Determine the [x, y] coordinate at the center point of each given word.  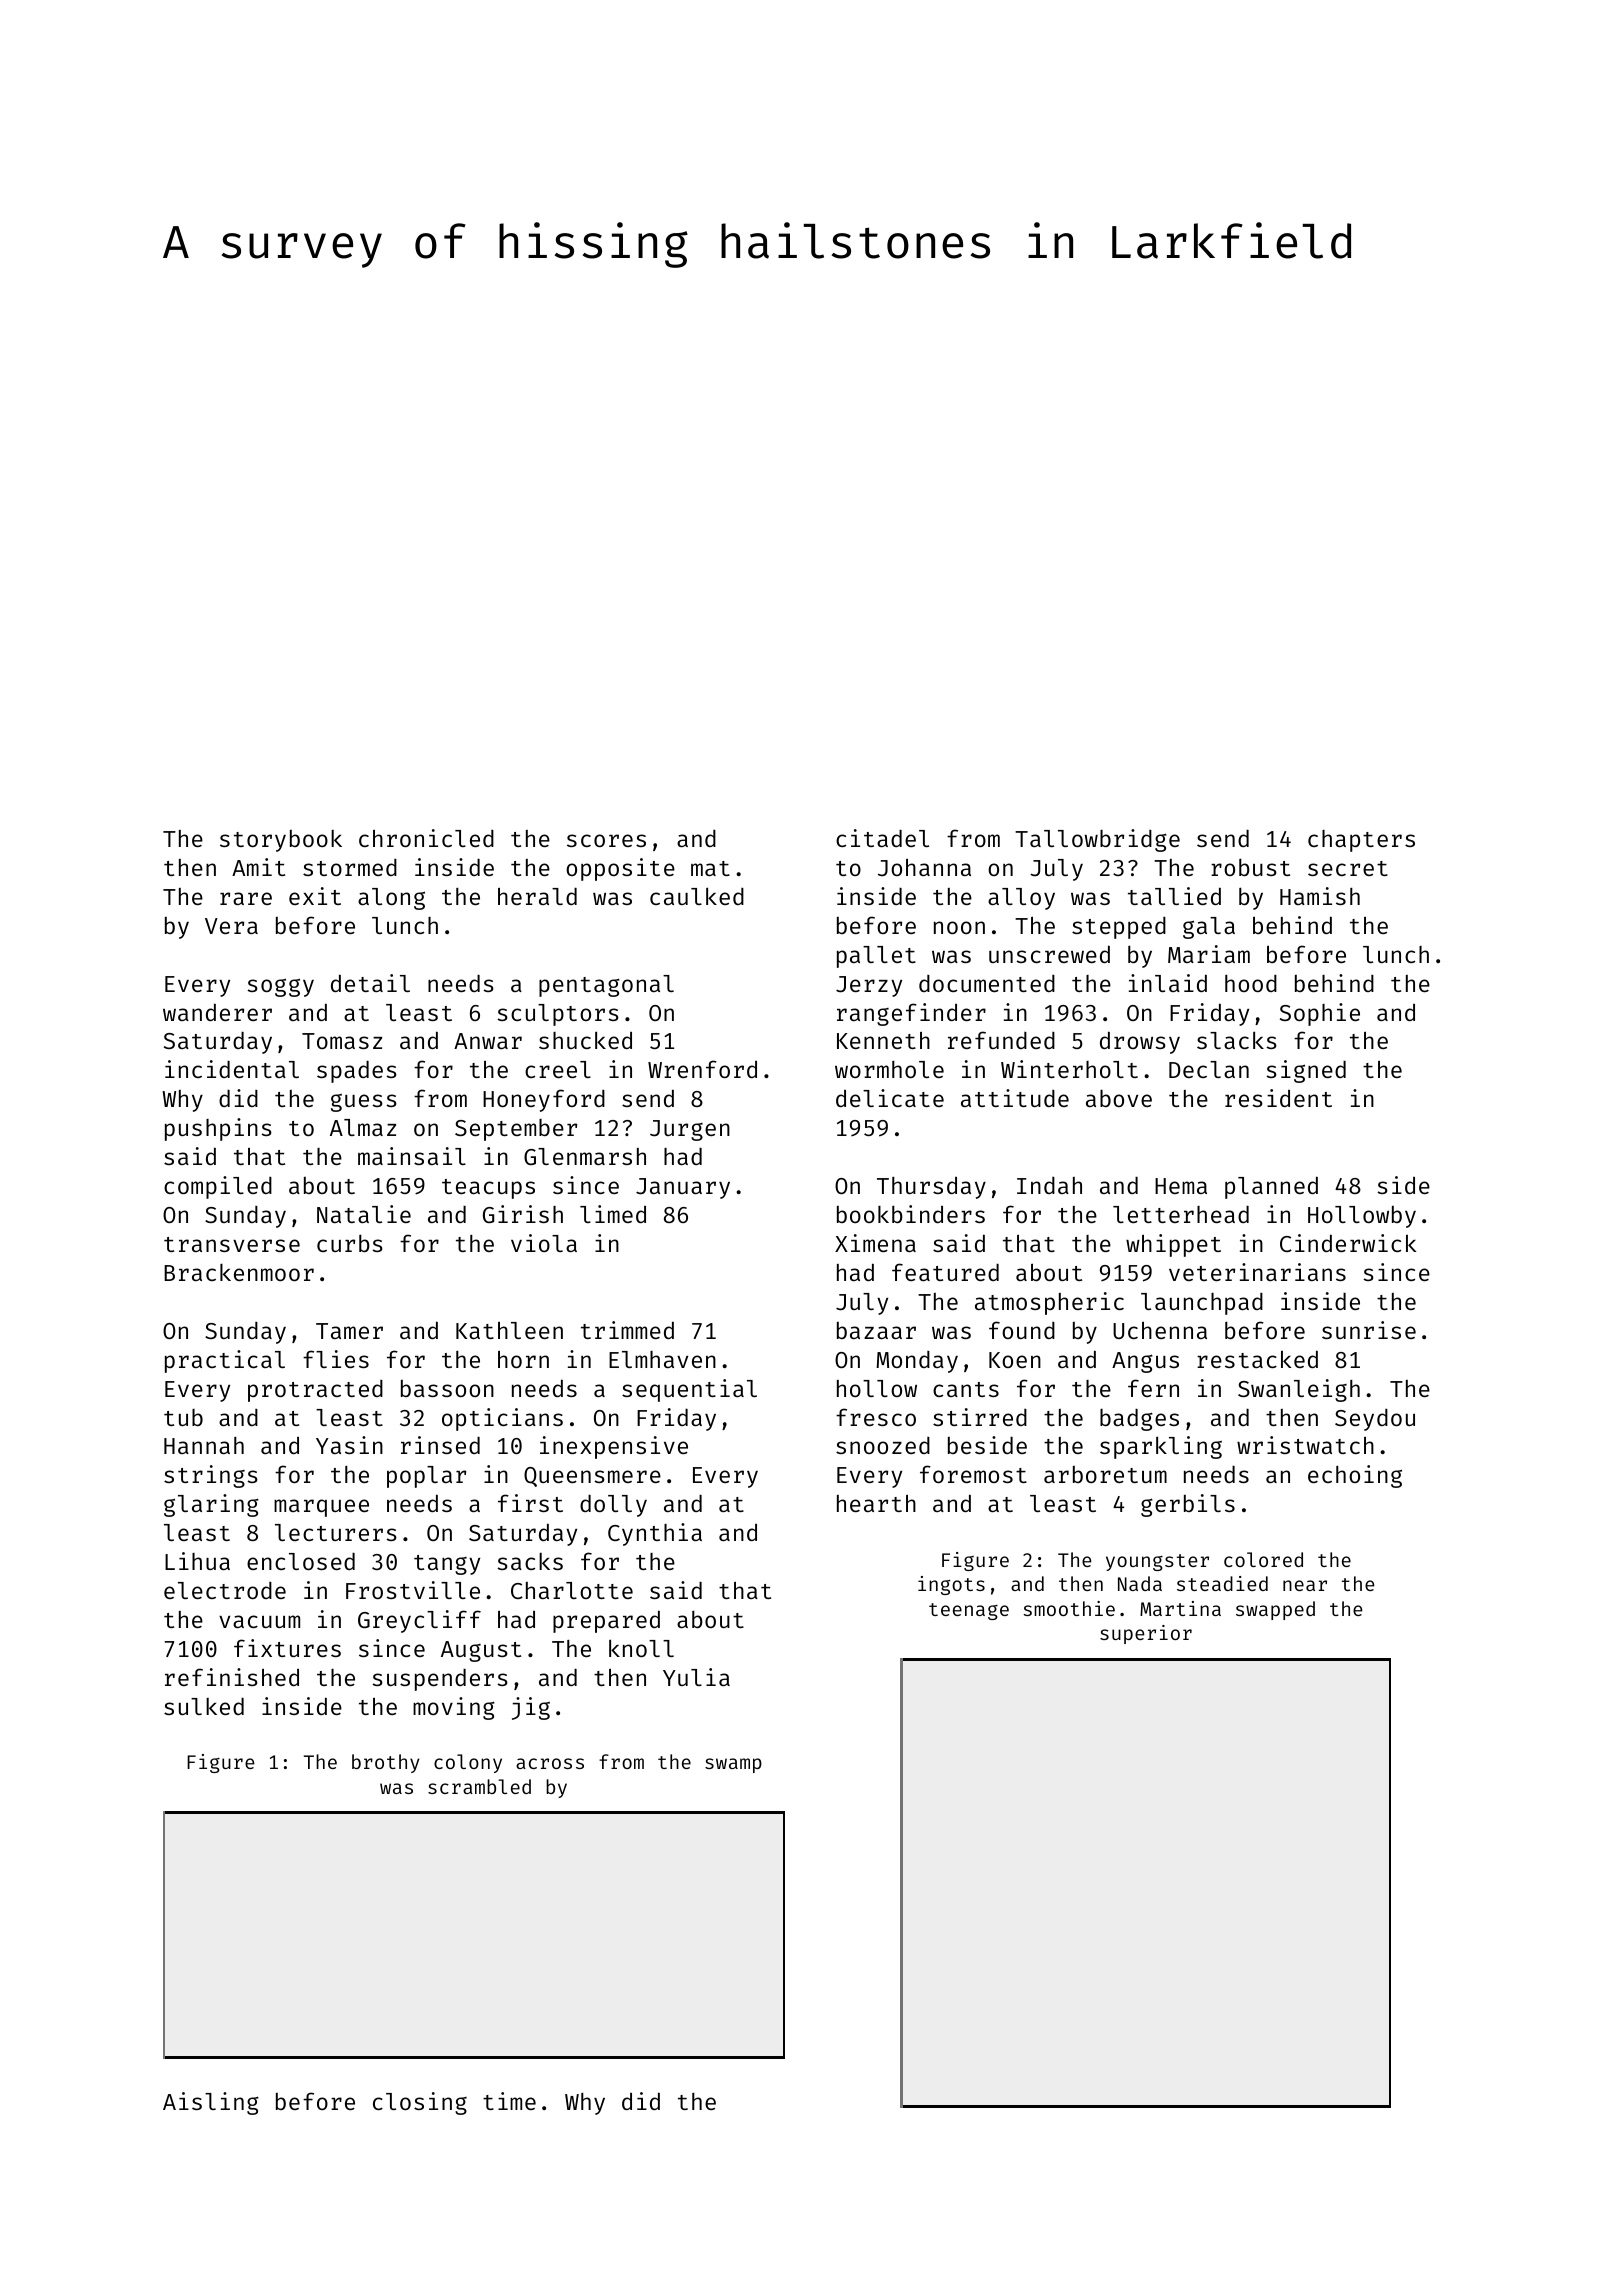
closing [420, 2103]
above [1119, 1098]
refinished [232, 1677]
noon [959, 927]
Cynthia [655, 1534]
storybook [281, 841]
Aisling [211, 2103]
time [509, 2101]
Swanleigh [1299, 1390]
